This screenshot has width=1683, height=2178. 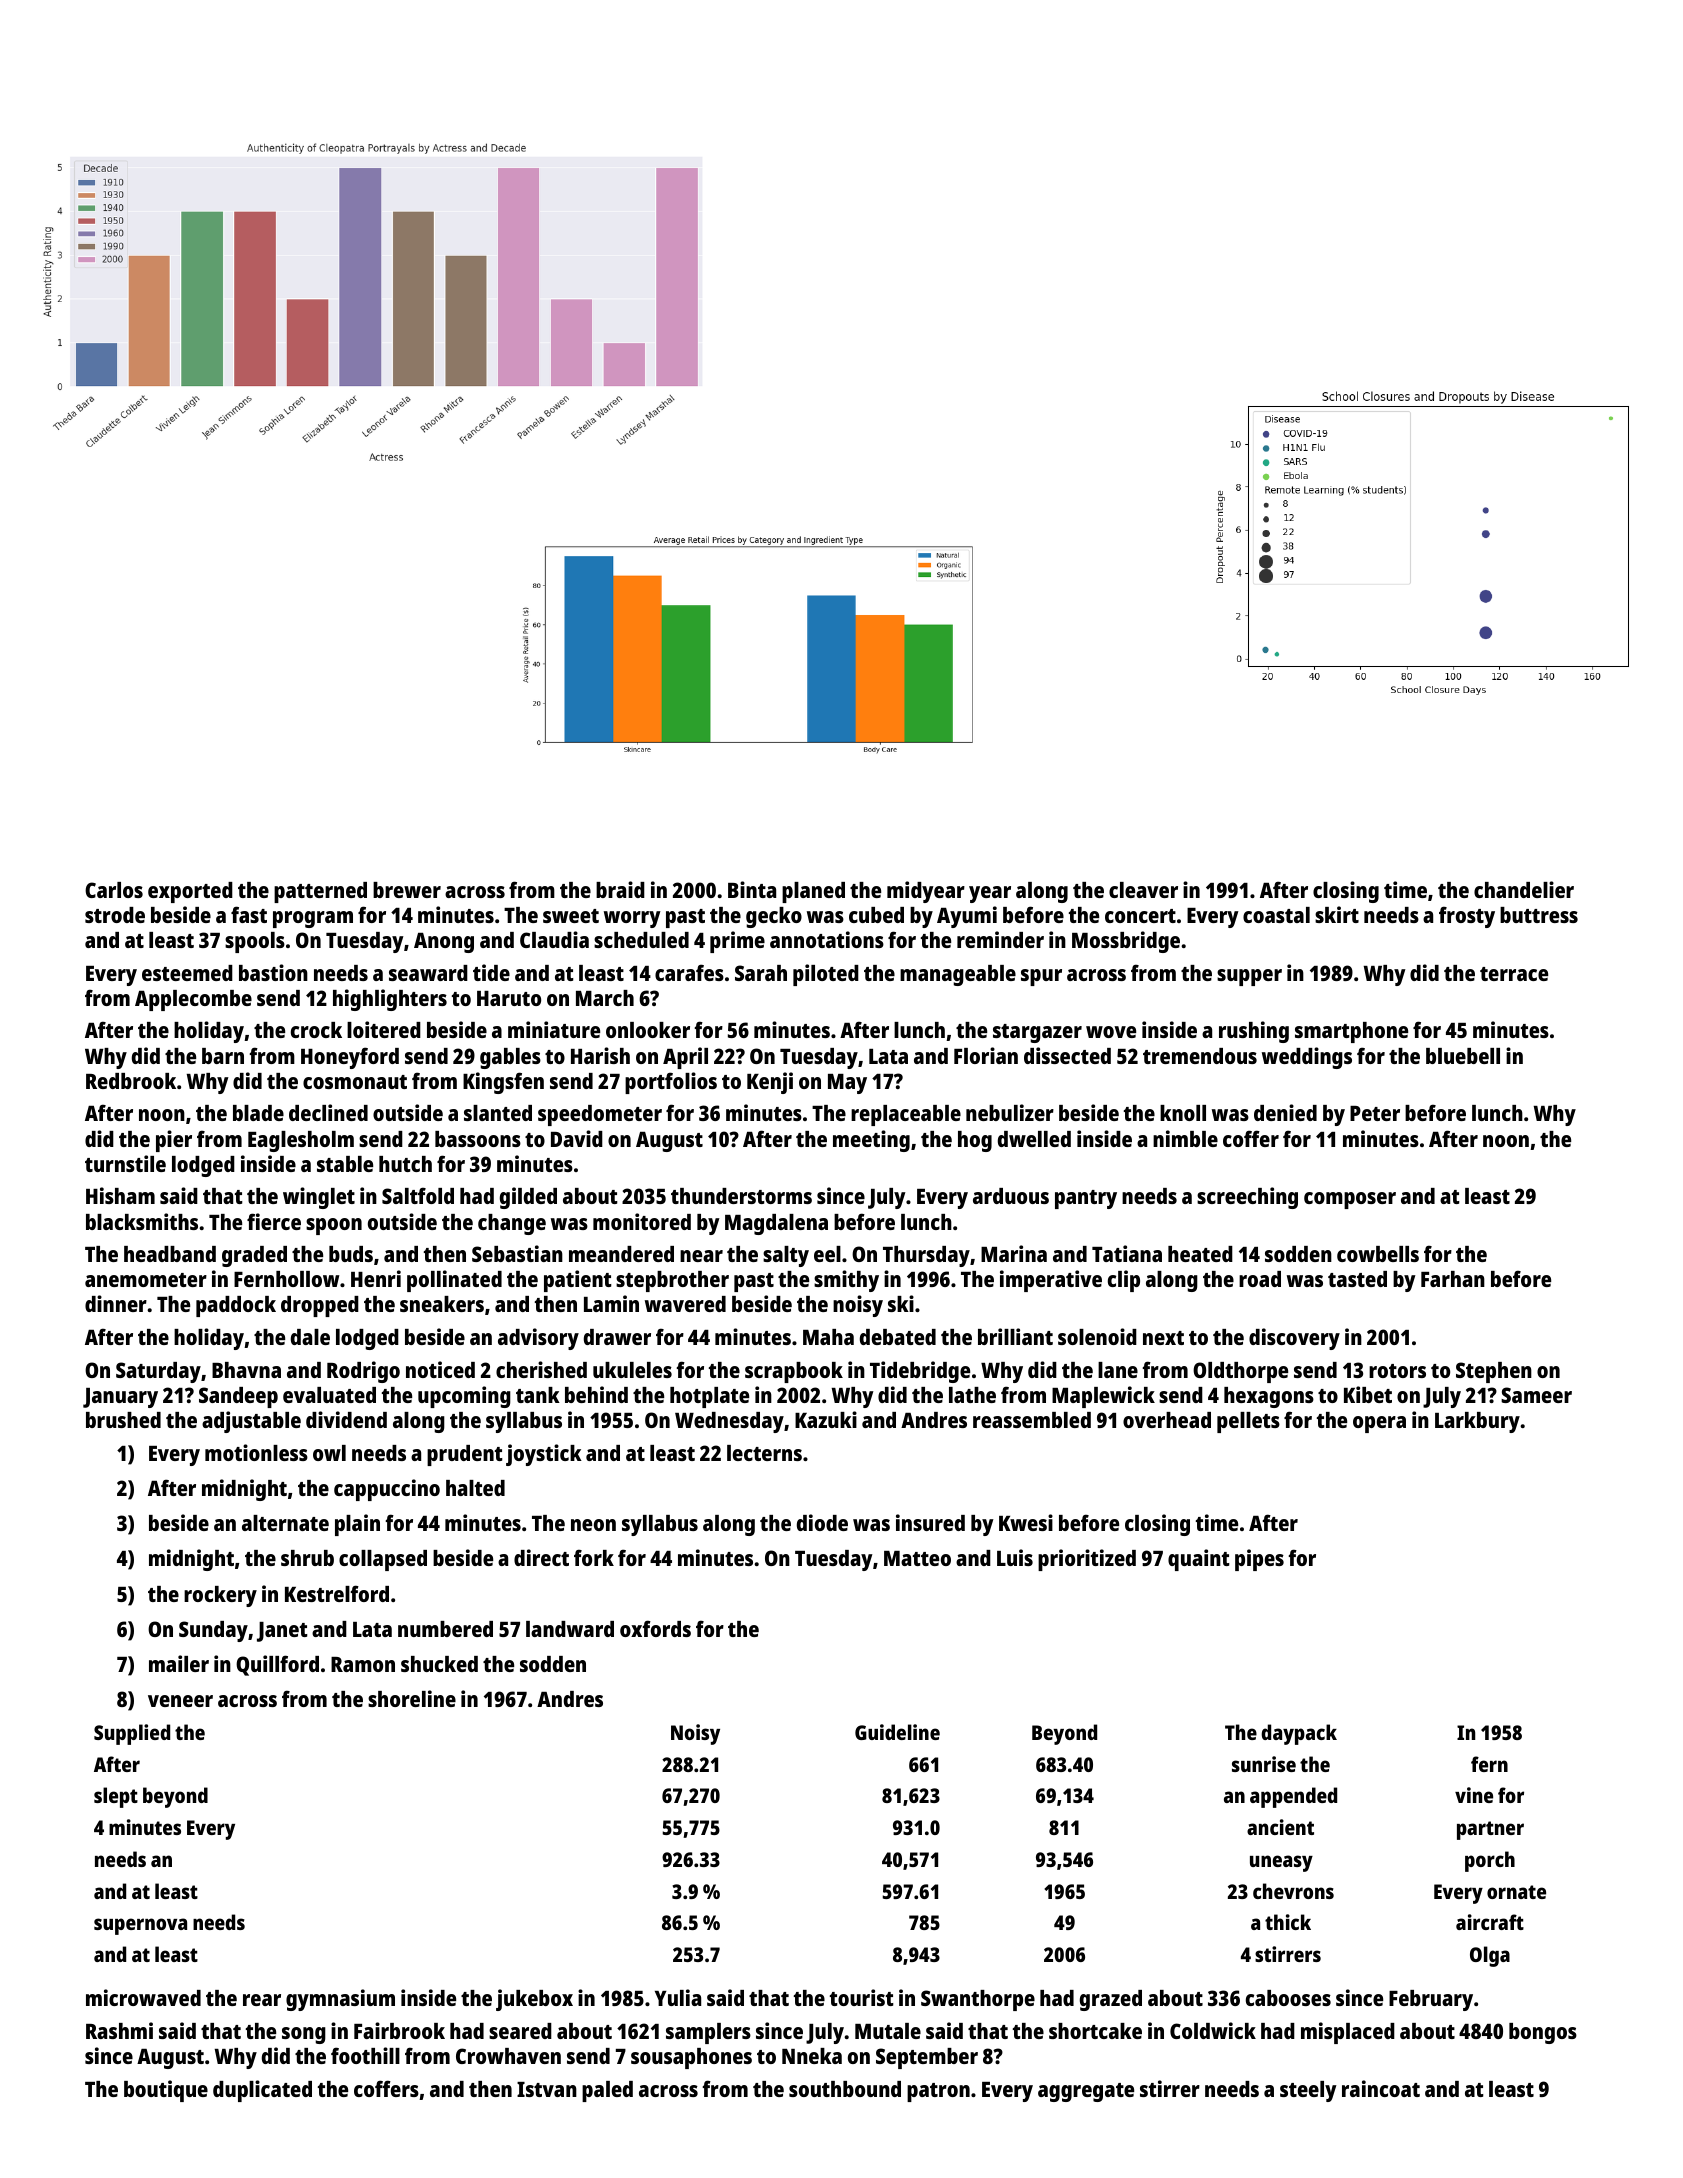 What do you see at coordinates (1379, 1424) in the screenshot?
I see `opera` at bounding box center [1379, 1424].
